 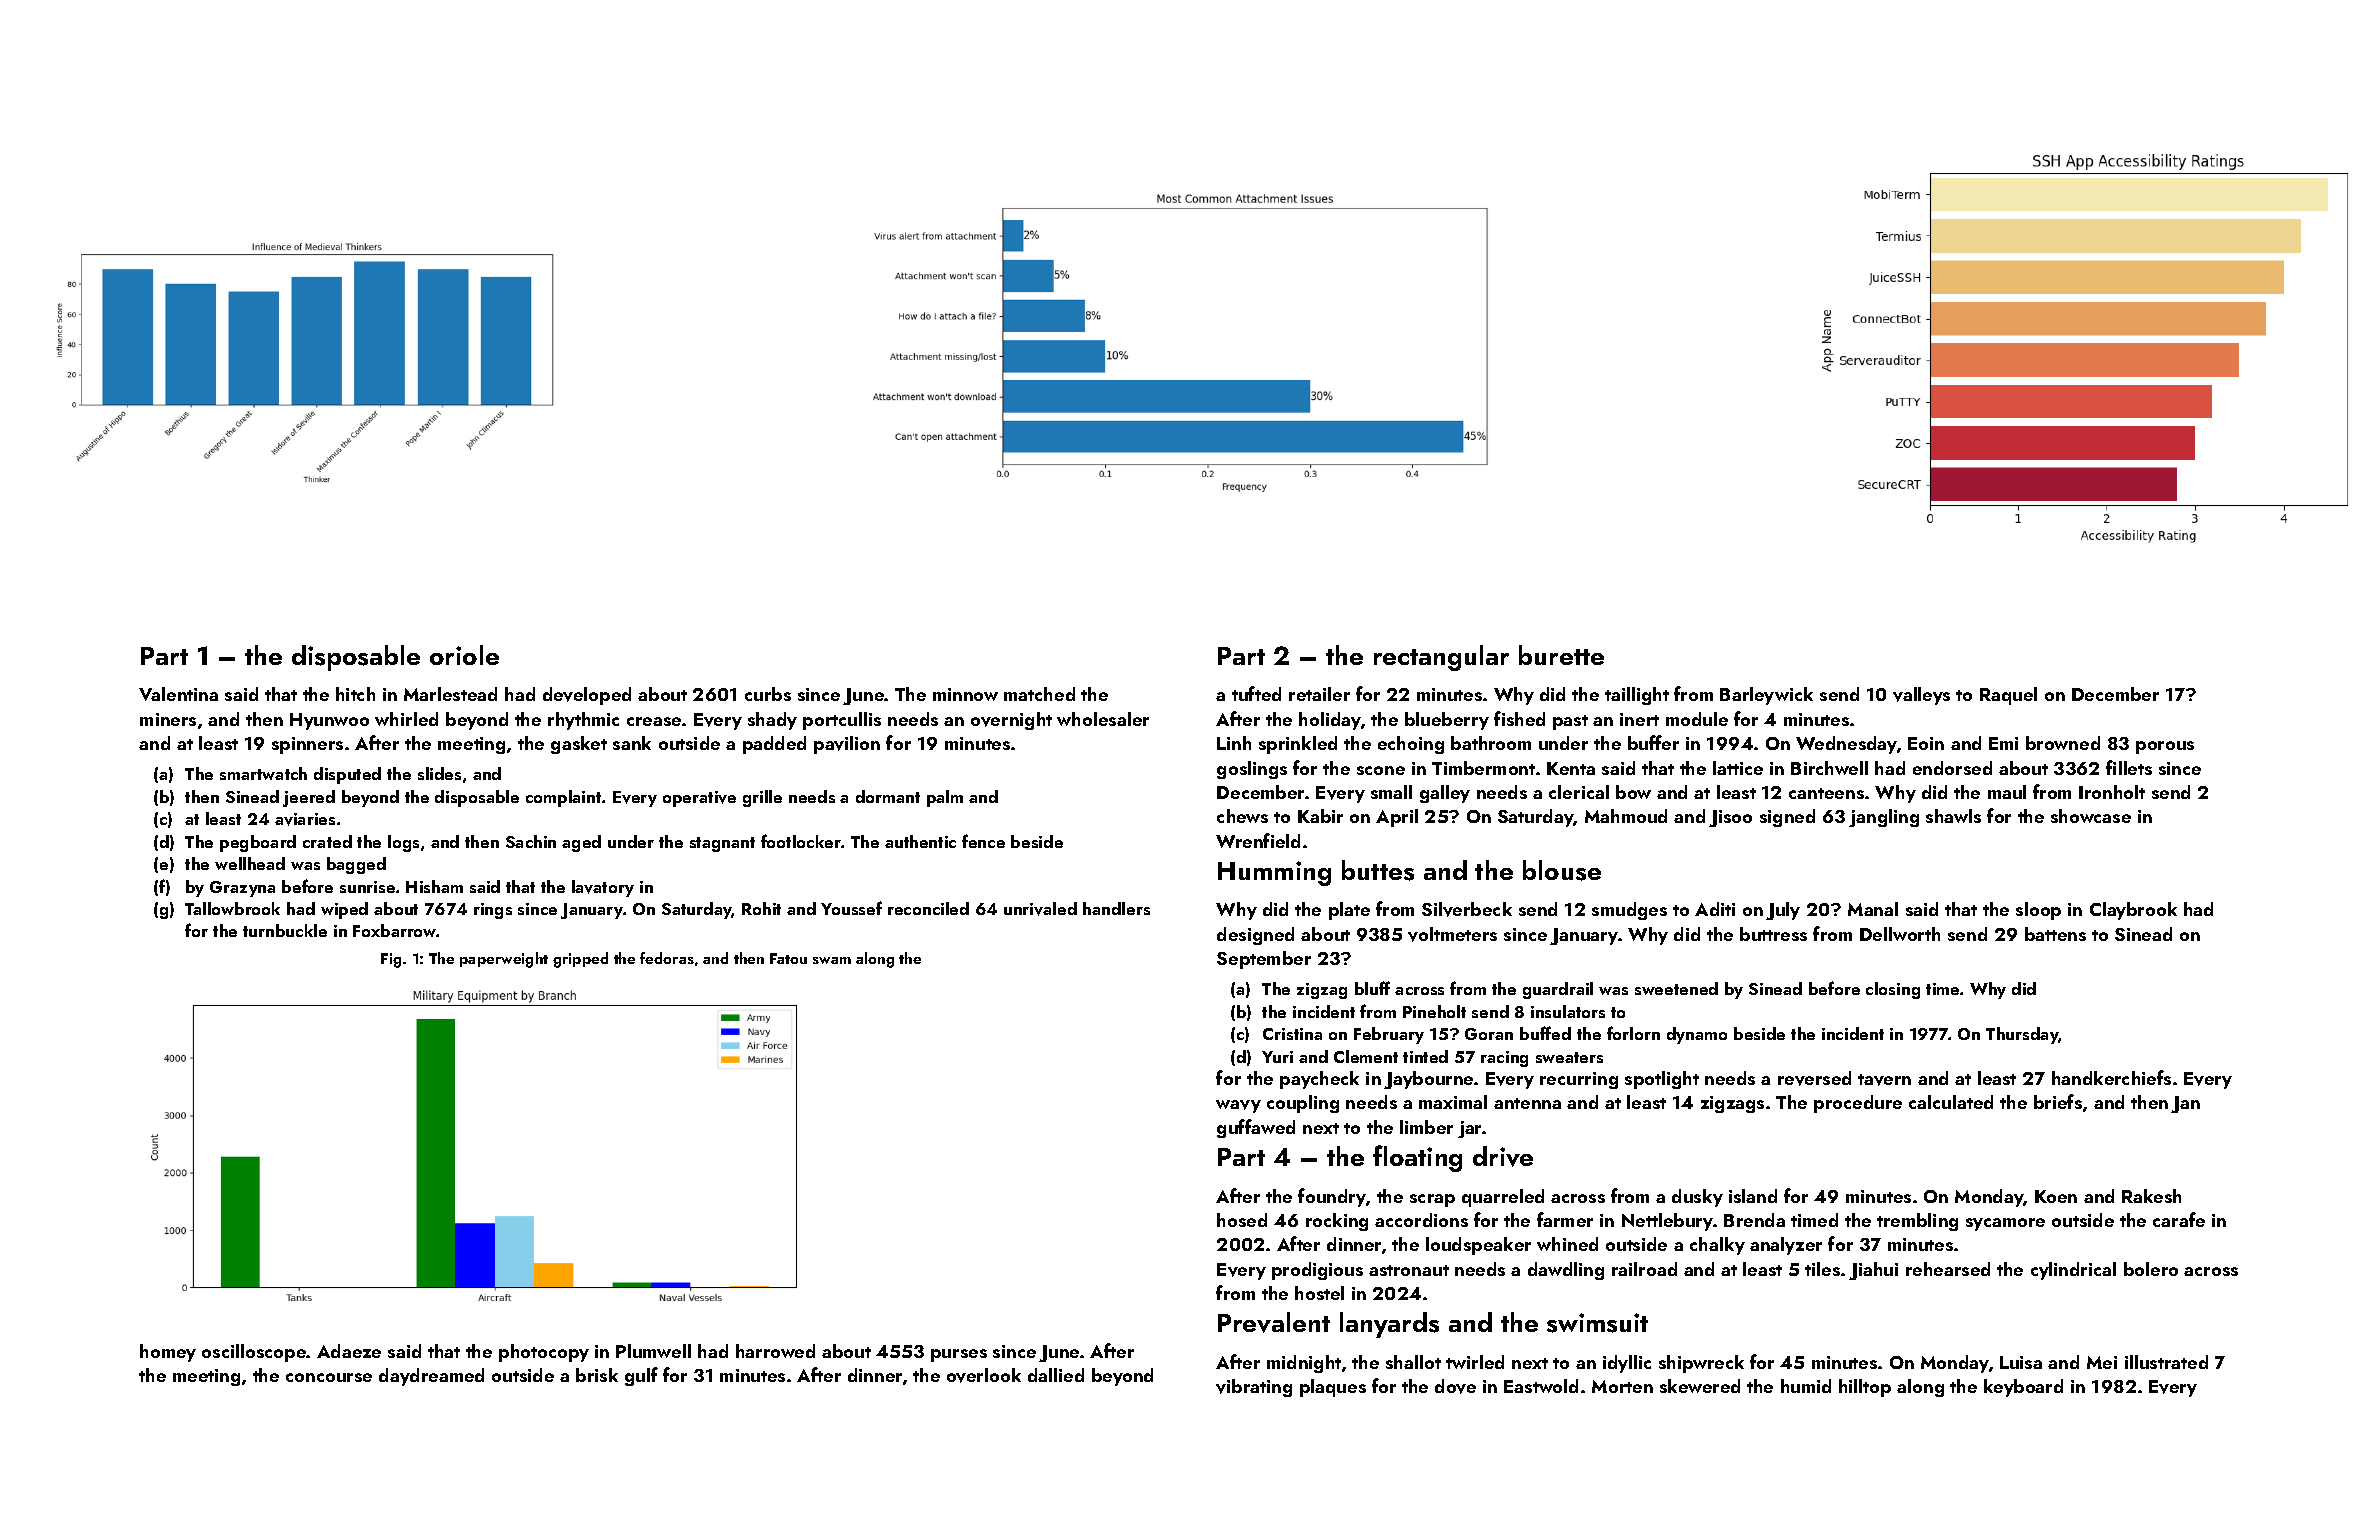 I want to click on paperweight, so click(x=504, y=960).
